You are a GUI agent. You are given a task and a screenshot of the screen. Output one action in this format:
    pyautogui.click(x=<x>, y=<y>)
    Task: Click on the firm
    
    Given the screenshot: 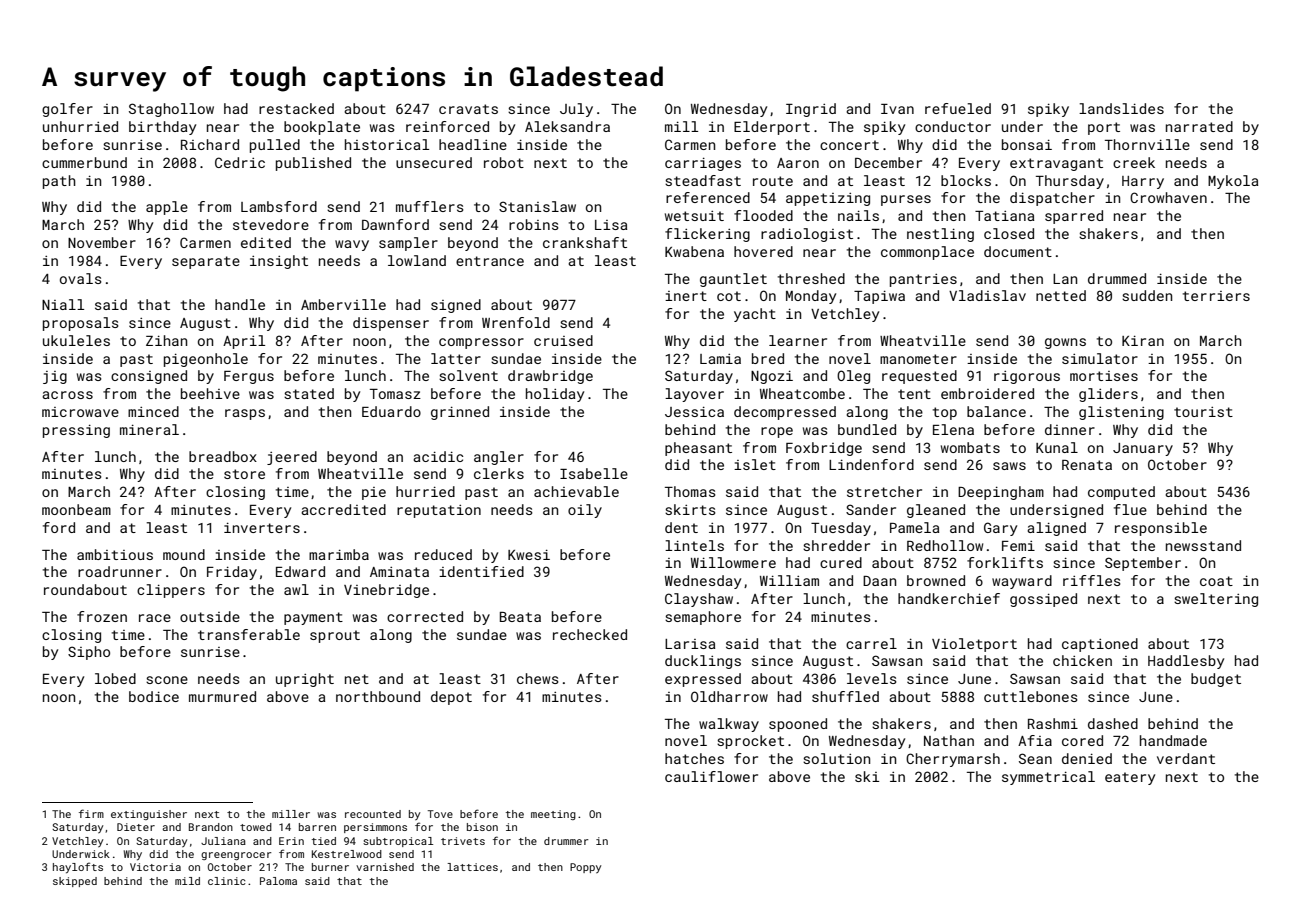 What is the action you would take?
    pyautogui.click(x=91, y=813)
